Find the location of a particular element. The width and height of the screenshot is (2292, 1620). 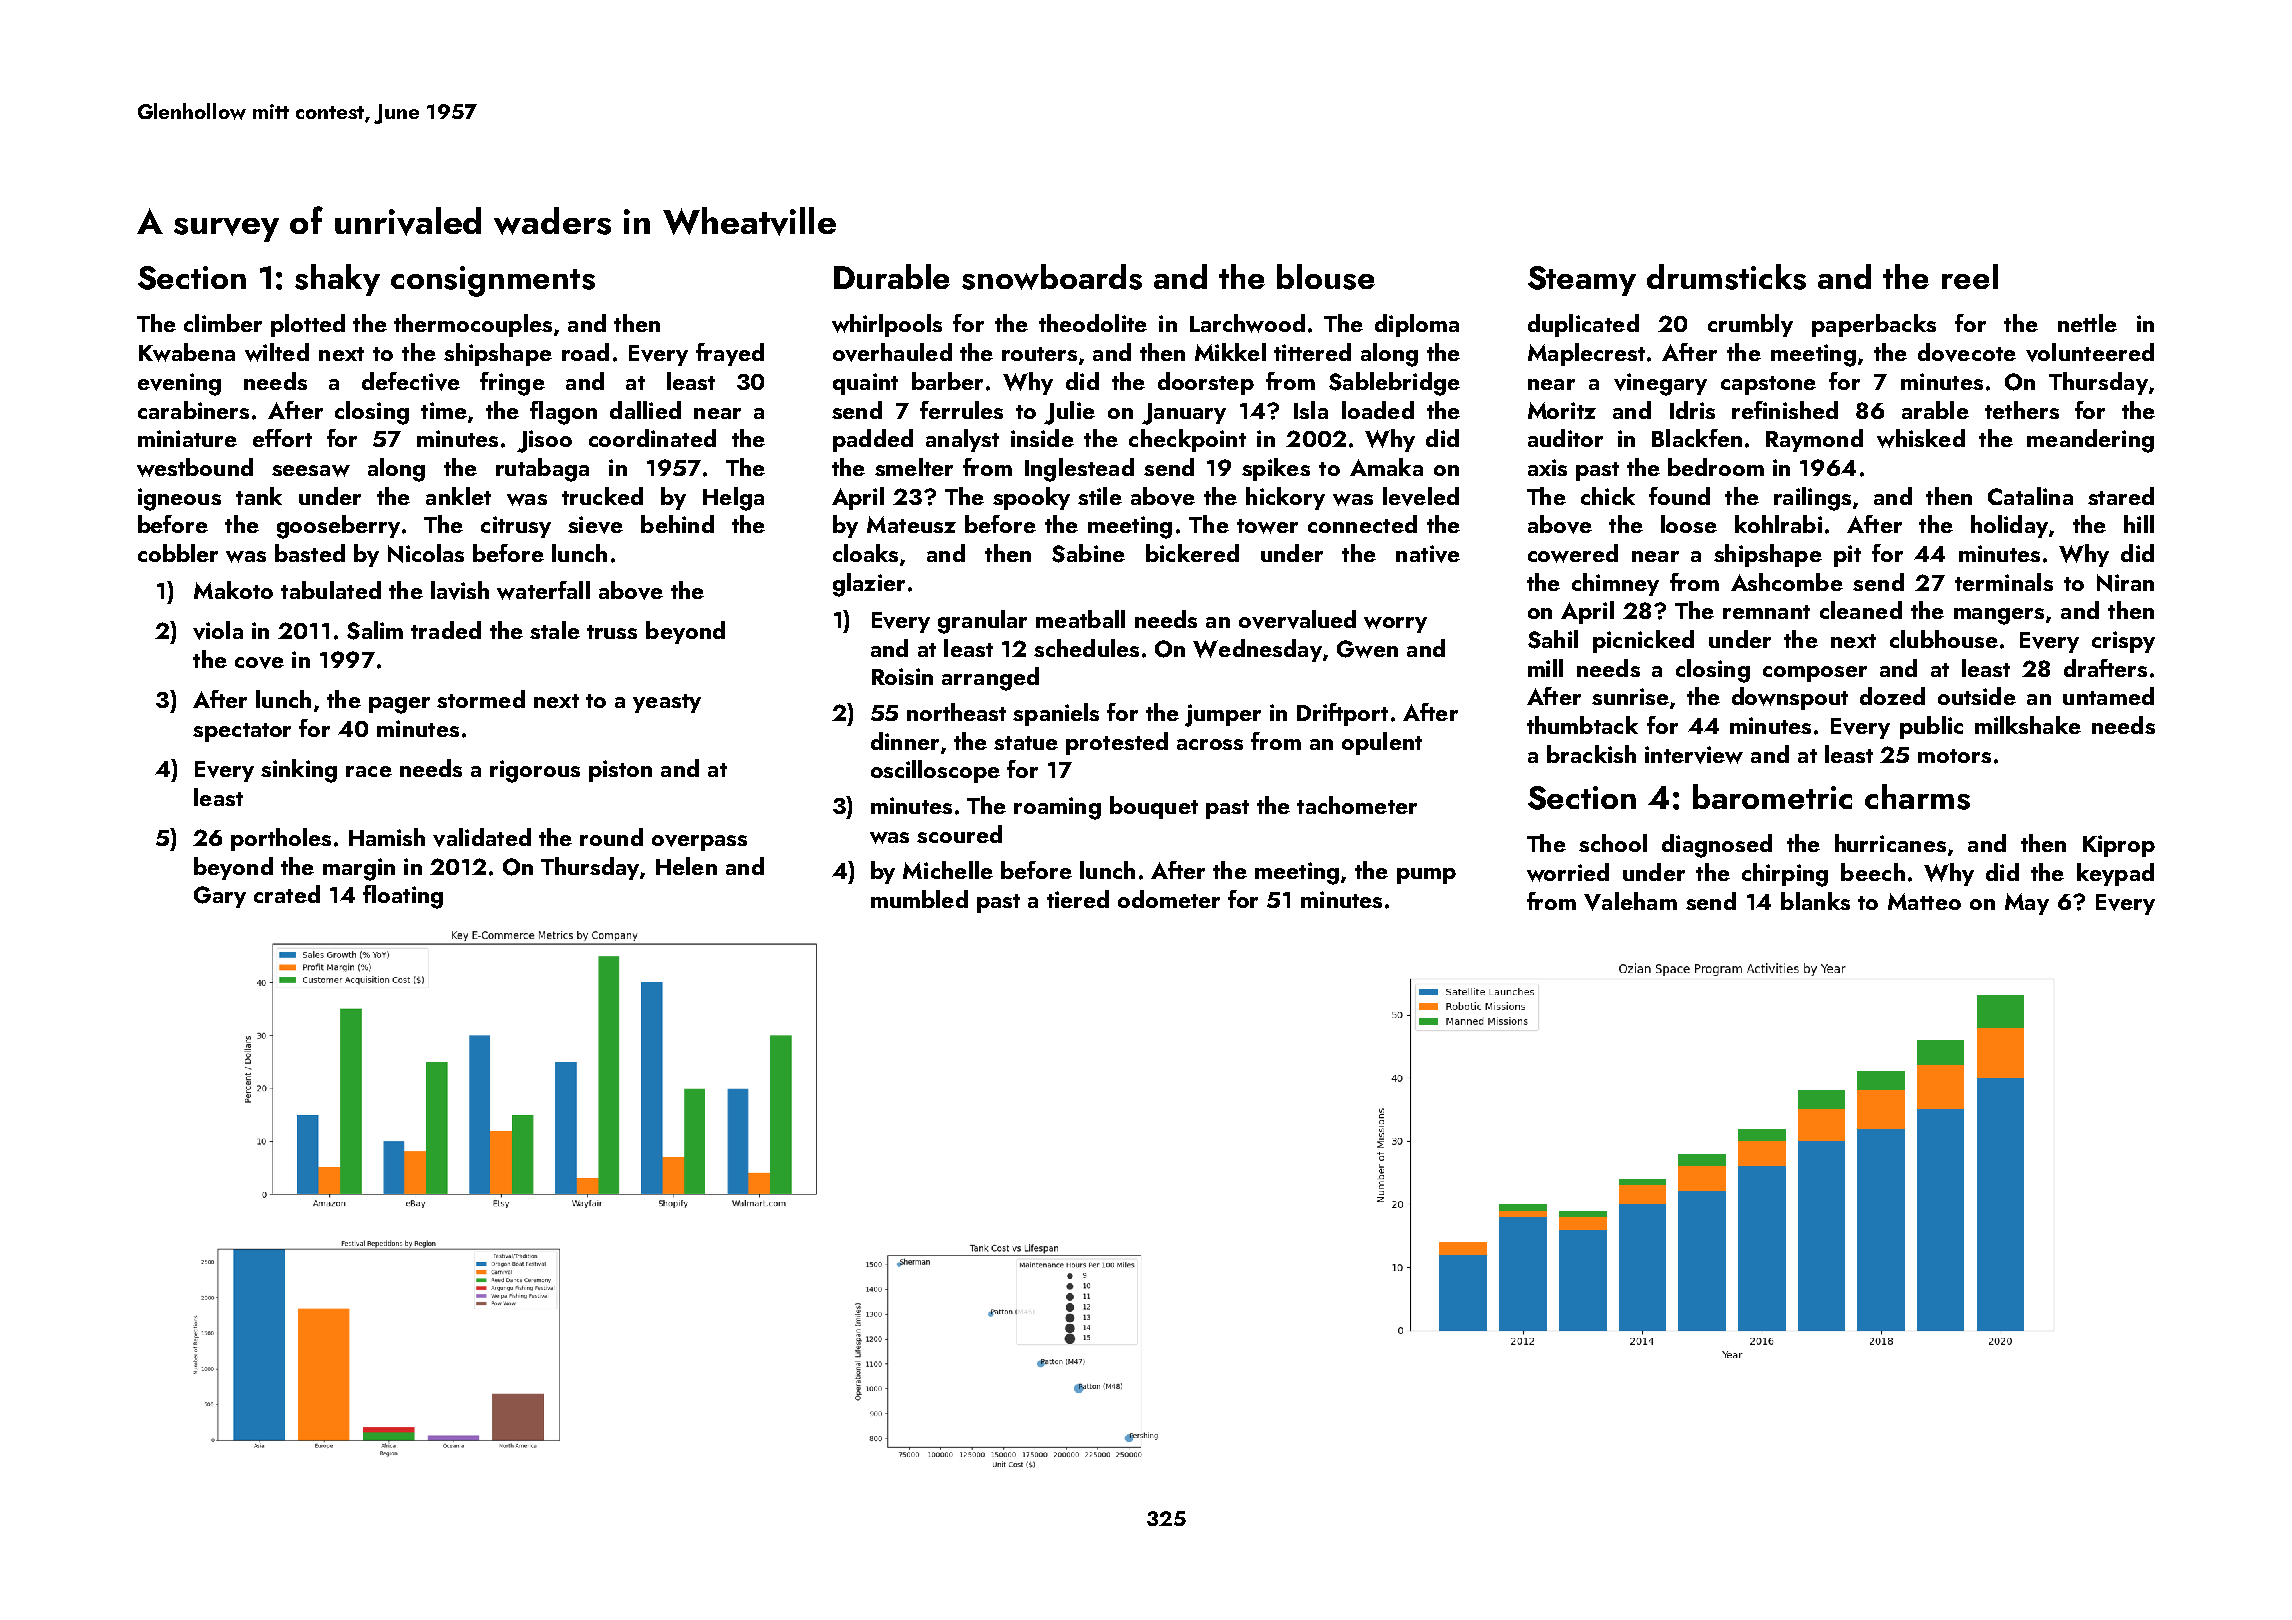

road is located at coordinates (585, 352).
